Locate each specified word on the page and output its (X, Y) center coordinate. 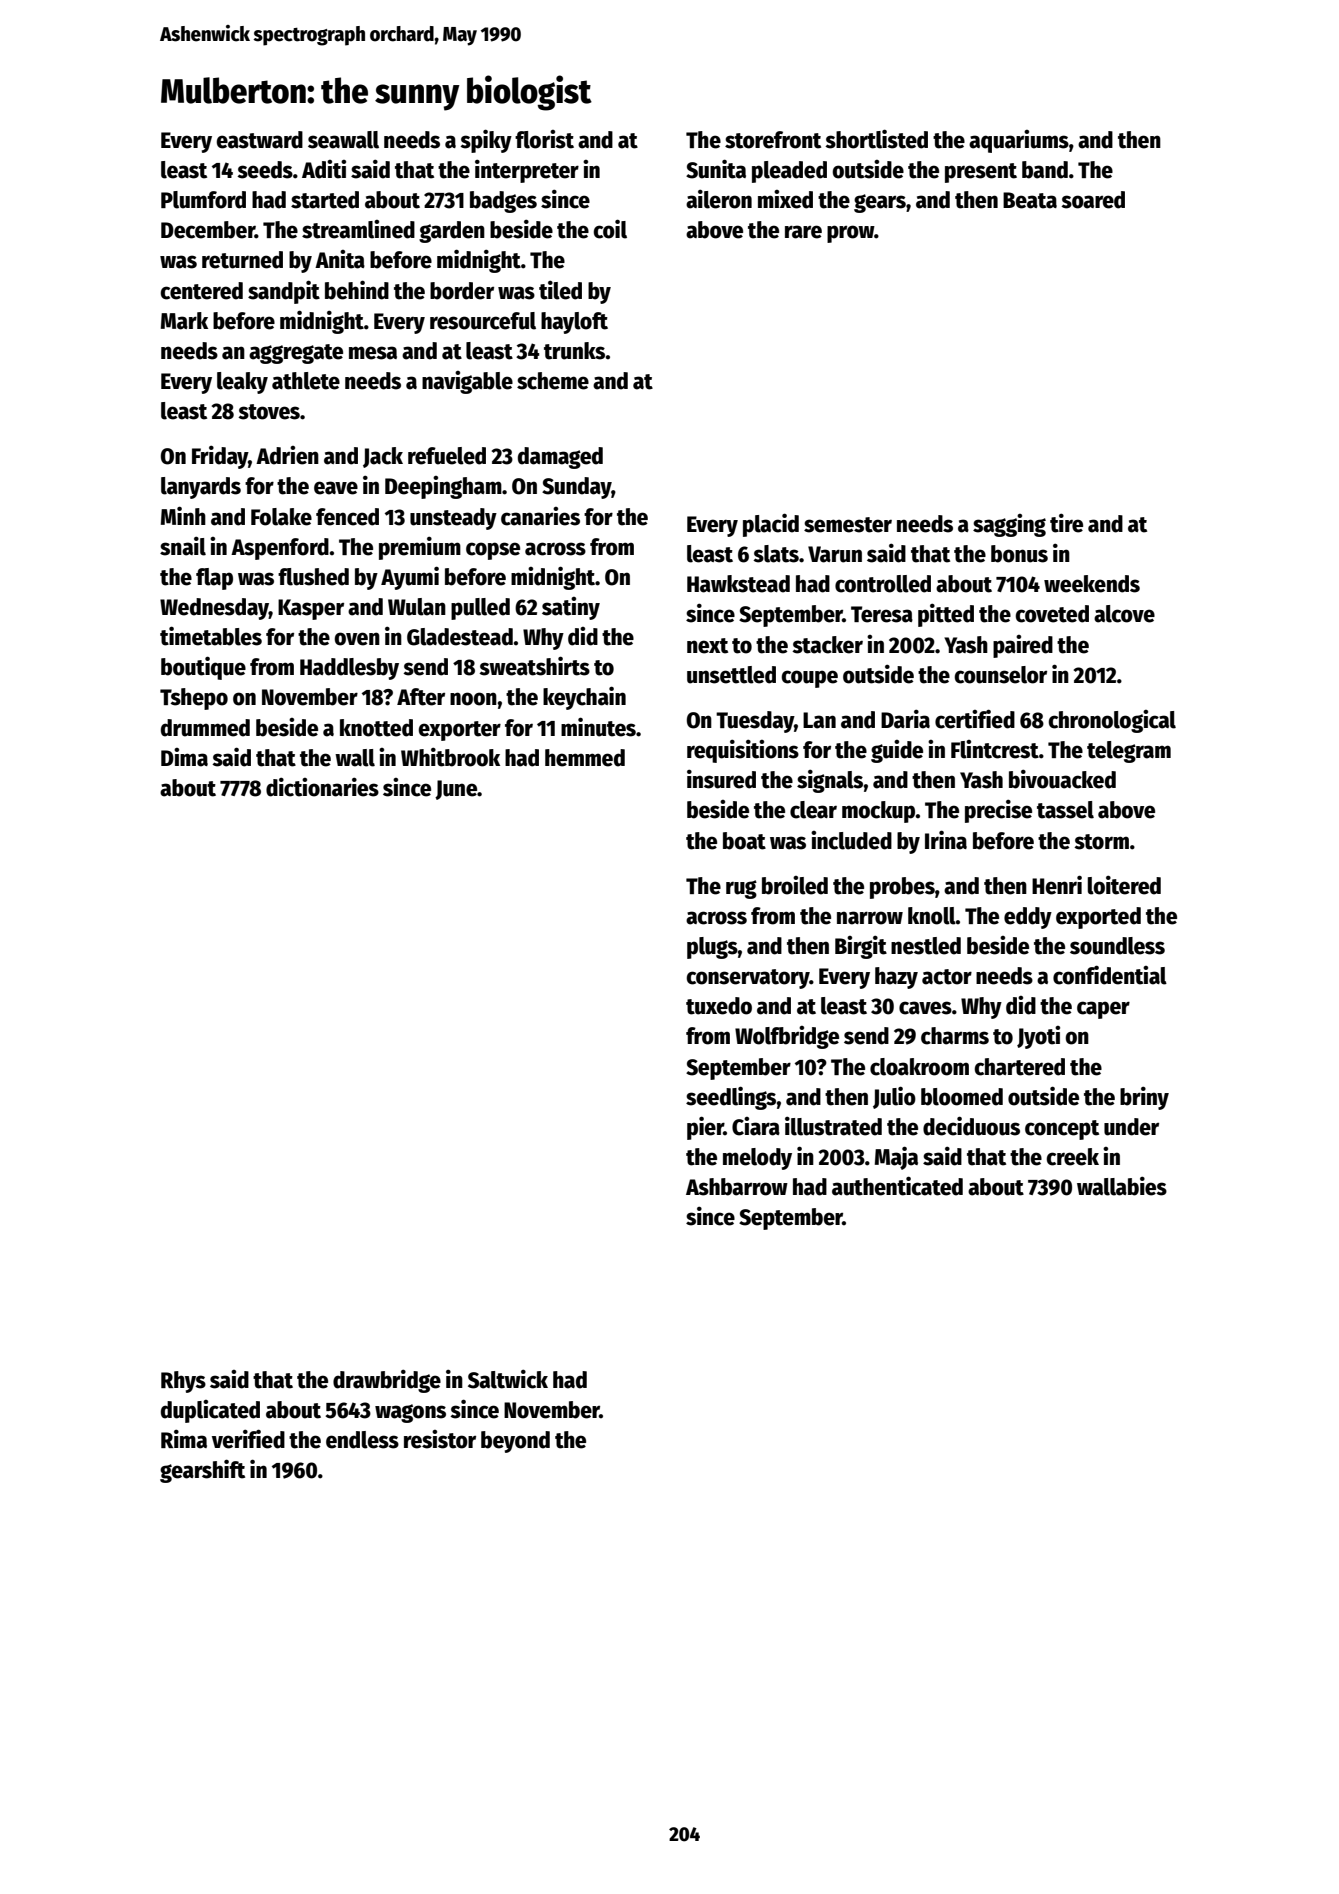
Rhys (183, 1382)
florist (544, 139)
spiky (486, 141)
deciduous (971, 1126)
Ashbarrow (737, 1187)
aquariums (1019, 141)
